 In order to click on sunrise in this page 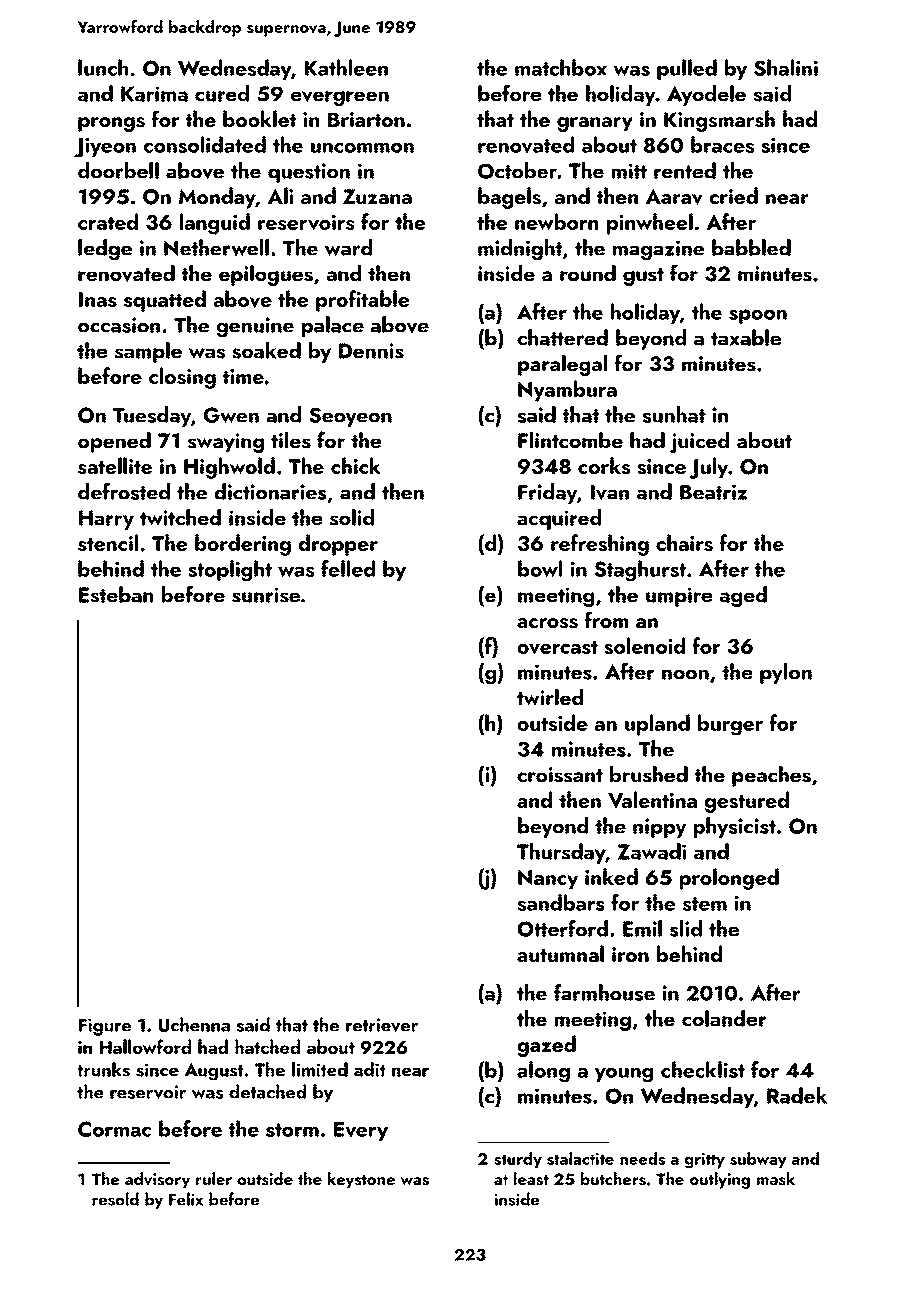, I will do `click(266, 595)`.
